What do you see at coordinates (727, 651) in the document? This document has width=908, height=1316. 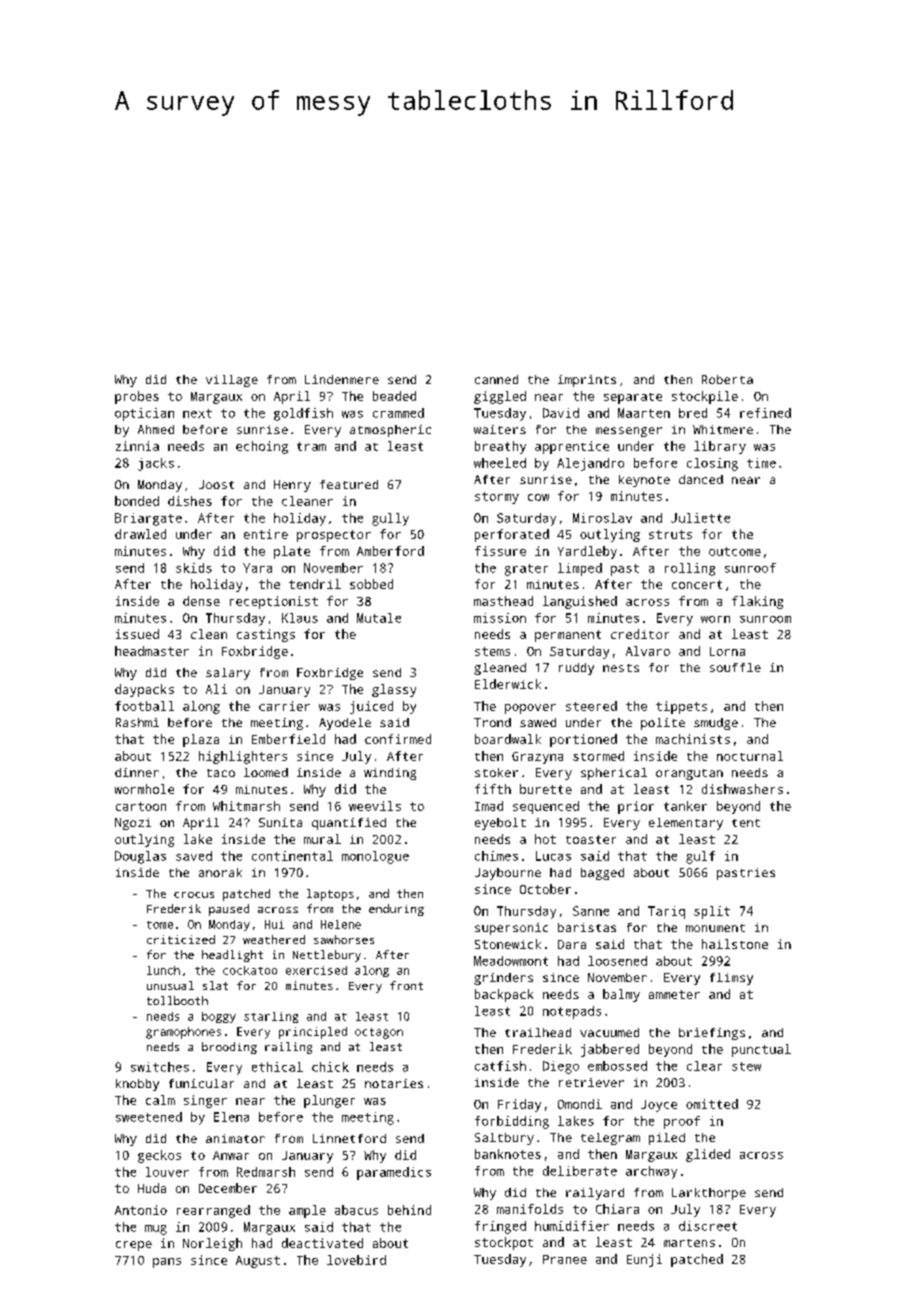 I see `Lorna` at bounding box center [727, 651].
